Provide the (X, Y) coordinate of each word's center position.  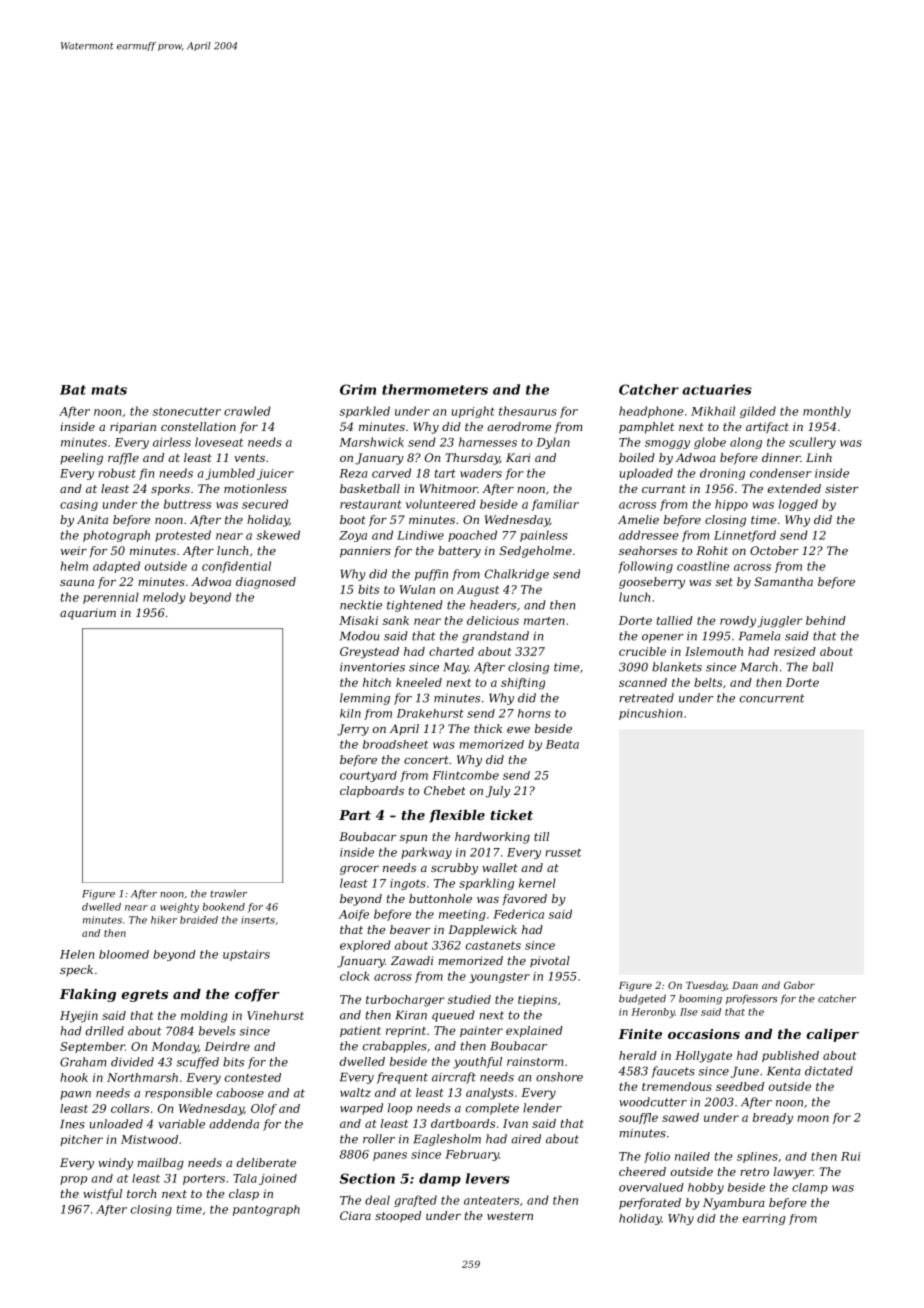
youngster (499, 977)
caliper (832, 1035)
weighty (179, 908)
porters (204, 1180)
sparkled (365, 412)
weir (74, 550)
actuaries (717, 389)
